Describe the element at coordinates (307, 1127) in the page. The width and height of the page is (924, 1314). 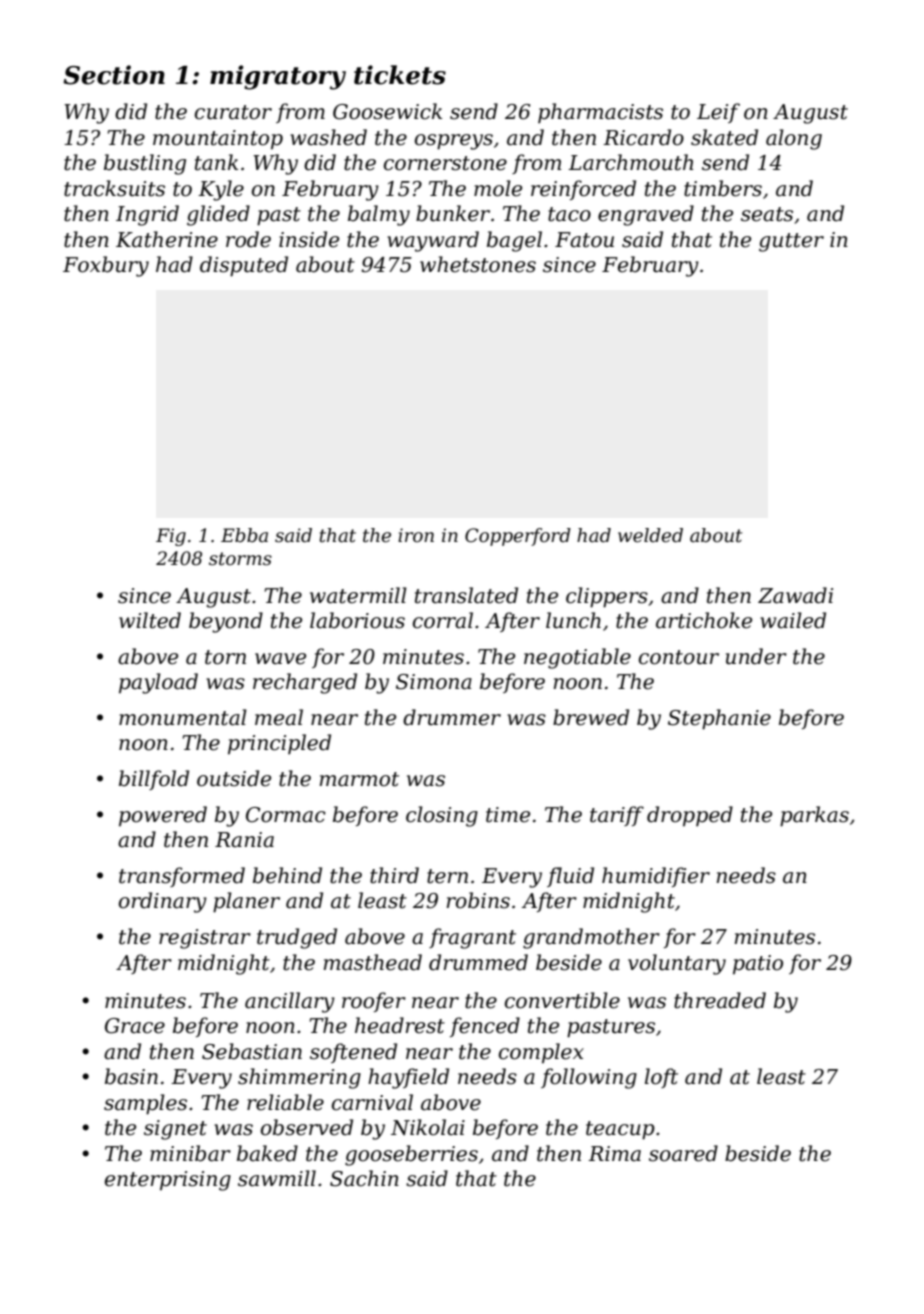
I see `observed` at that location.
